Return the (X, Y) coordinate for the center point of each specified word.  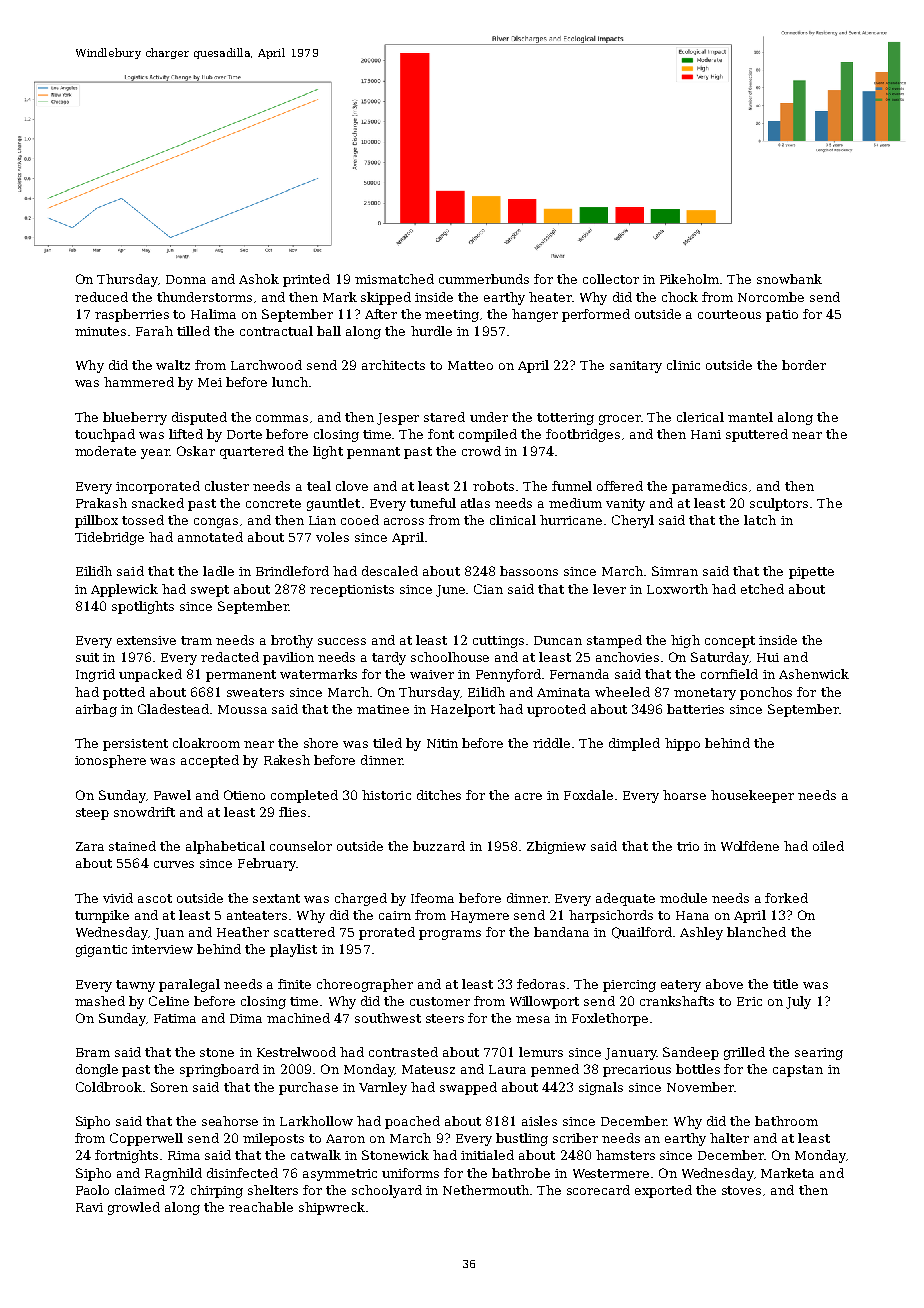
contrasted (403, 1052)
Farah (154, 331)
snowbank (789, 279)
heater (550, 297)
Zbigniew (556, 847)
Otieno (244, 795)
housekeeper (752, 796)
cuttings (498, 642)
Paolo (92, 1190)
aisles (539, 1121)
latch (760, 520)
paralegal (189, 985)
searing (819, 1054)
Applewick (124, 590)
